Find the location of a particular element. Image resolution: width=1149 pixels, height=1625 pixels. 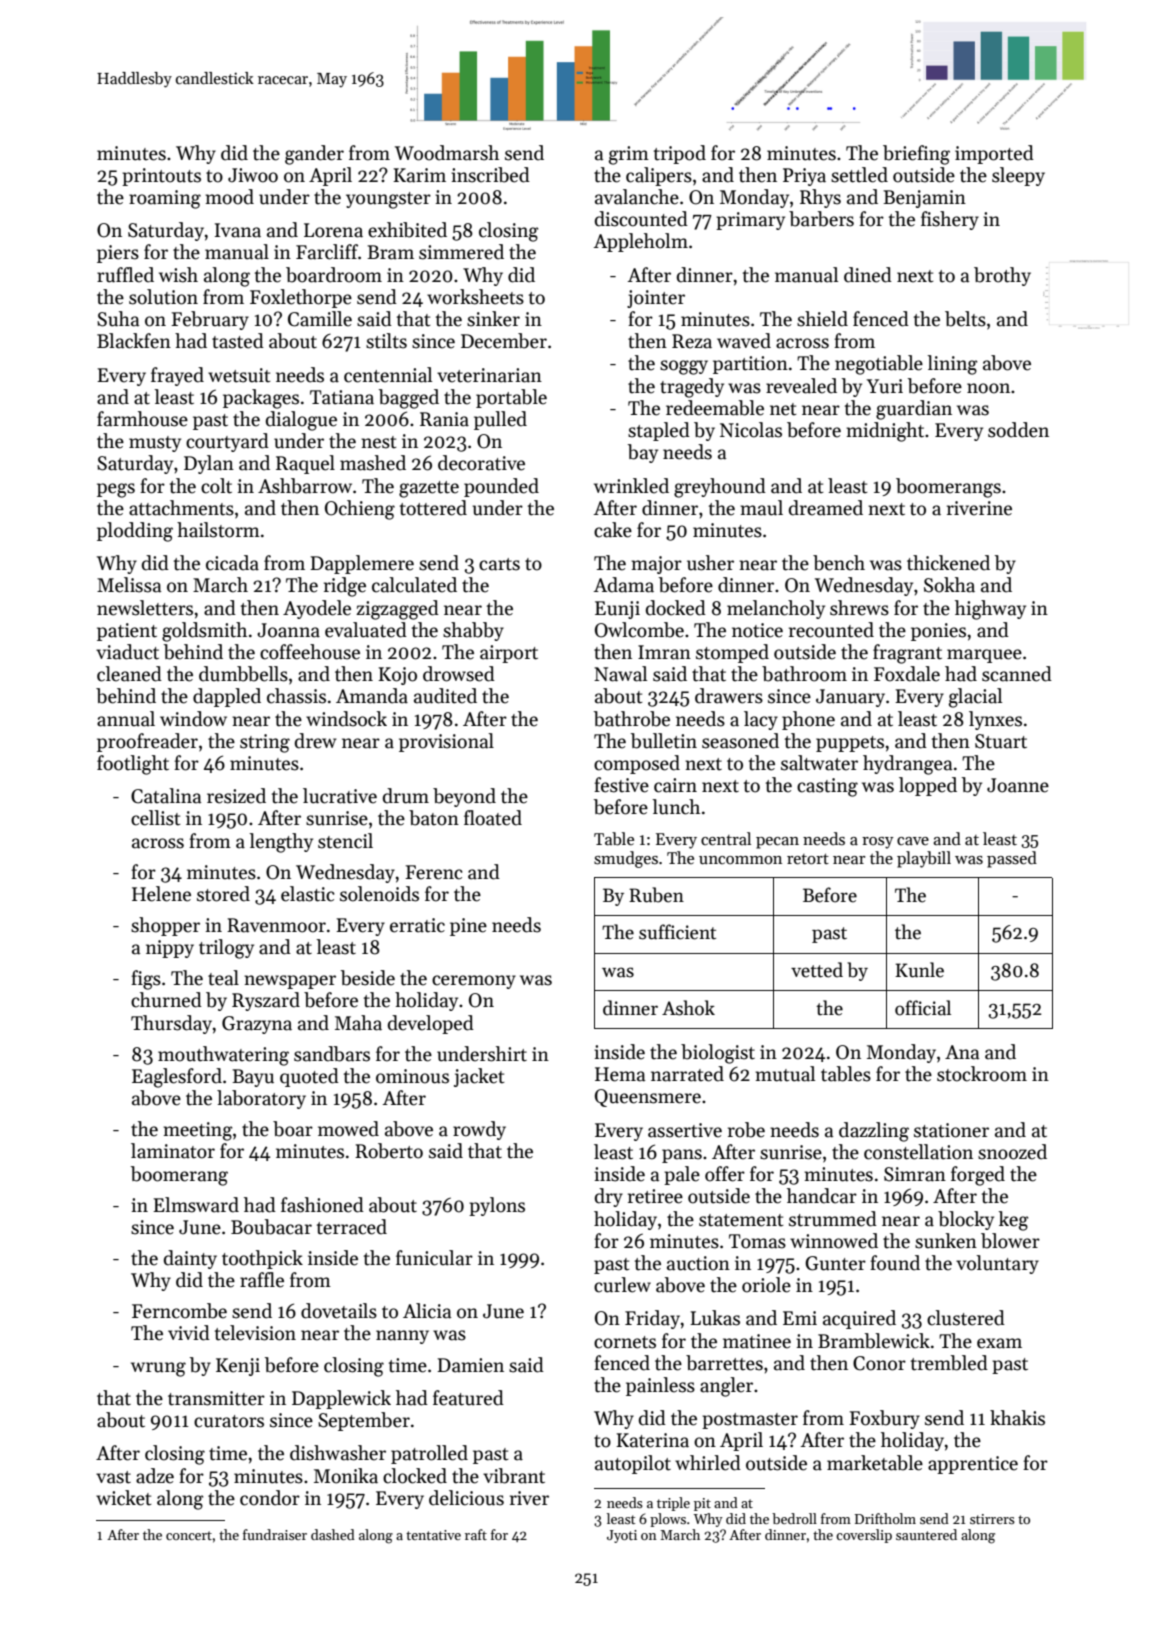

Joanne is located at coordinates (1018, 785).
